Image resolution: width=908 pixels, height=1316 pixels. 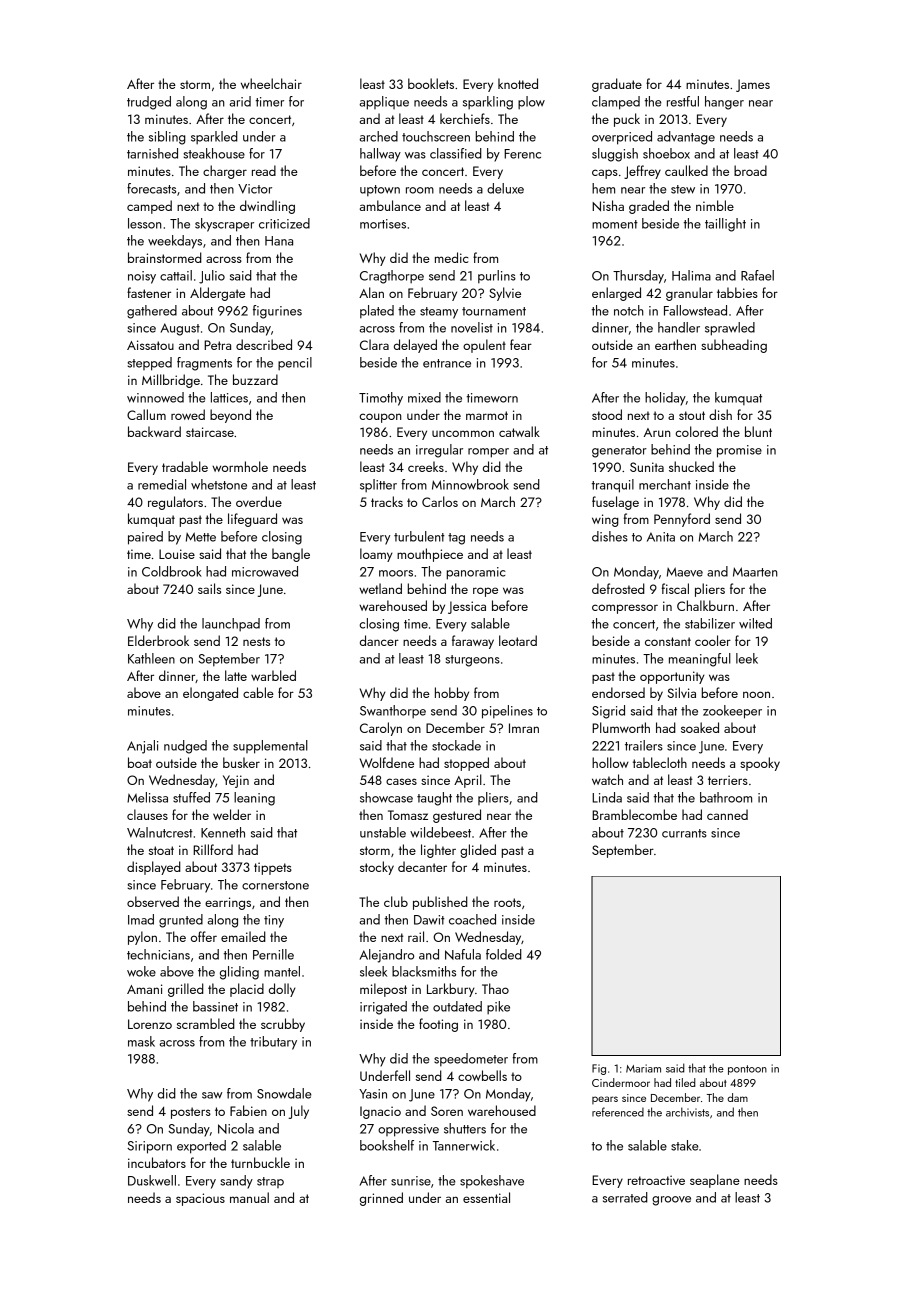 What do you see at coordinates (393, 711) in the screenshot?
I see `Swanthorpe` at bounding box center [393, 711].
